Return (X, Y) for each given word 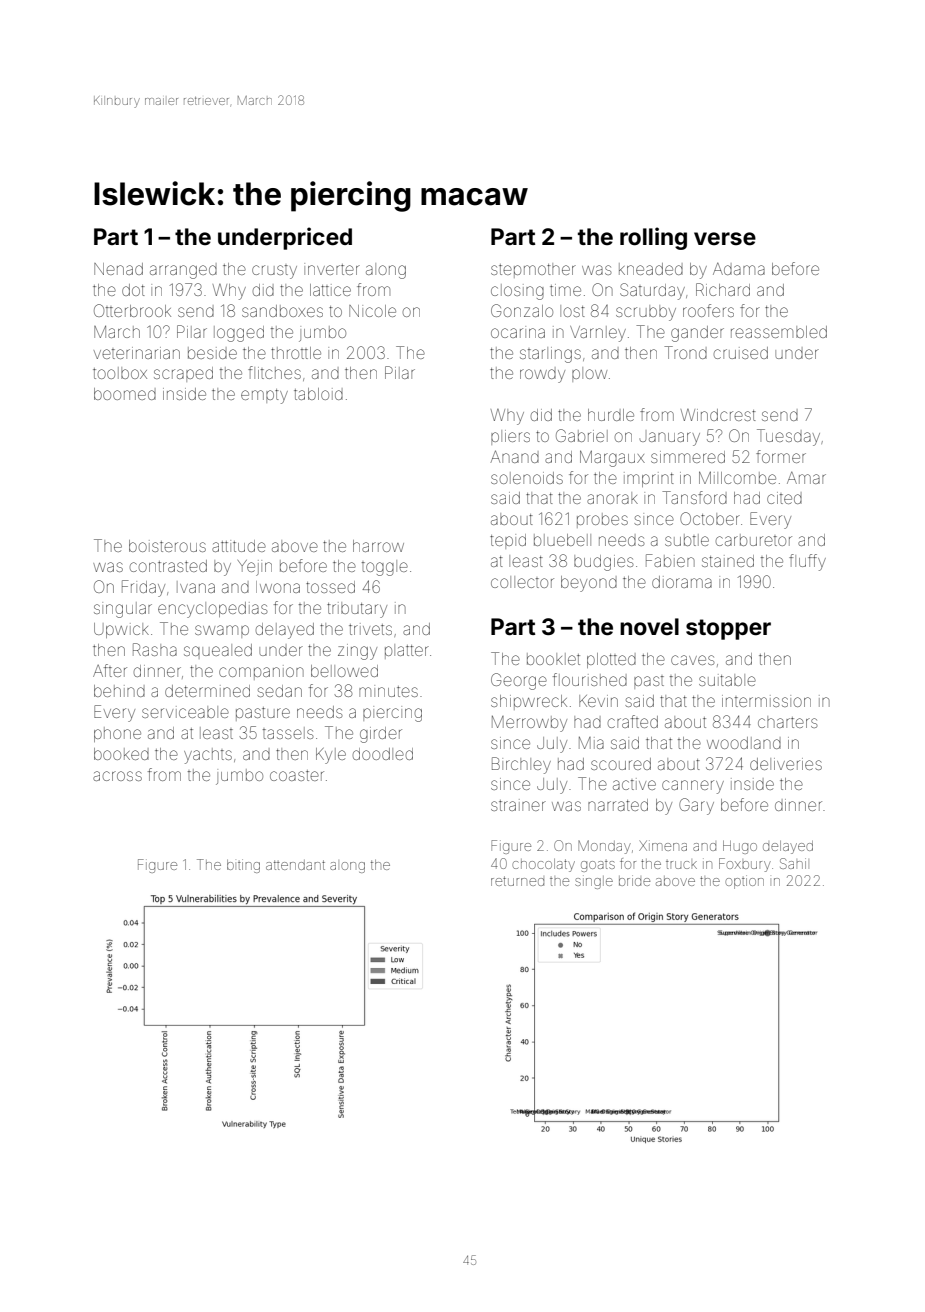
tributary (357, 610)
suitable (727, 680)
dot (133, 290)
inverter (332, 269)
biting (243, 866)
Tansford (694, 497)
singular (123, 610)
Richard (723, 289)
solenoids (527, 478)
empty (264, 396)
